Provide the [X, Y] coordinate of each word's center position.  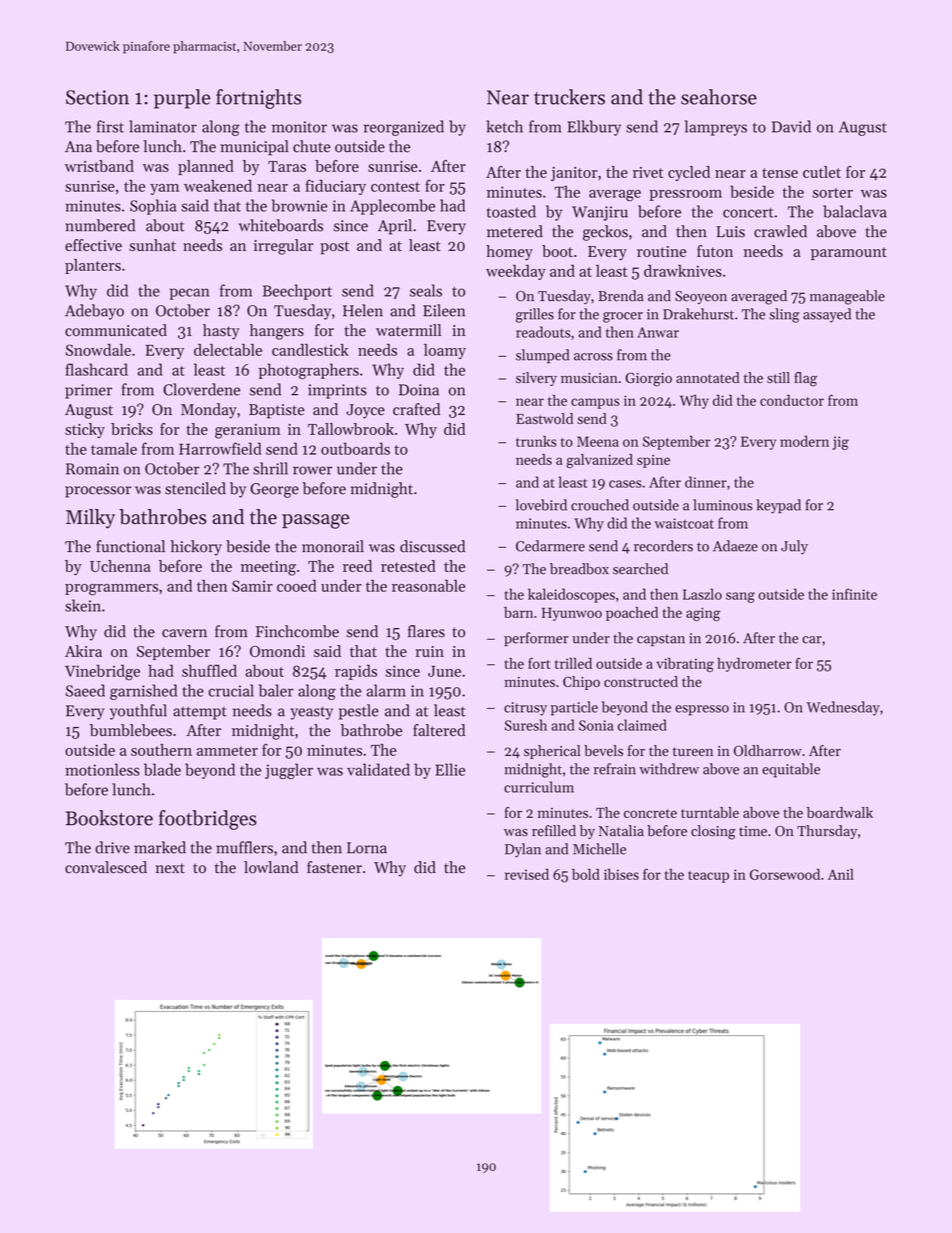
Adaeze [735, 546]
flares [426, 631]
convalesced [106, 867]
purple [182, 99]
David [791, 126]
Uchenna [120, 566]
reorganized [404, 128]
